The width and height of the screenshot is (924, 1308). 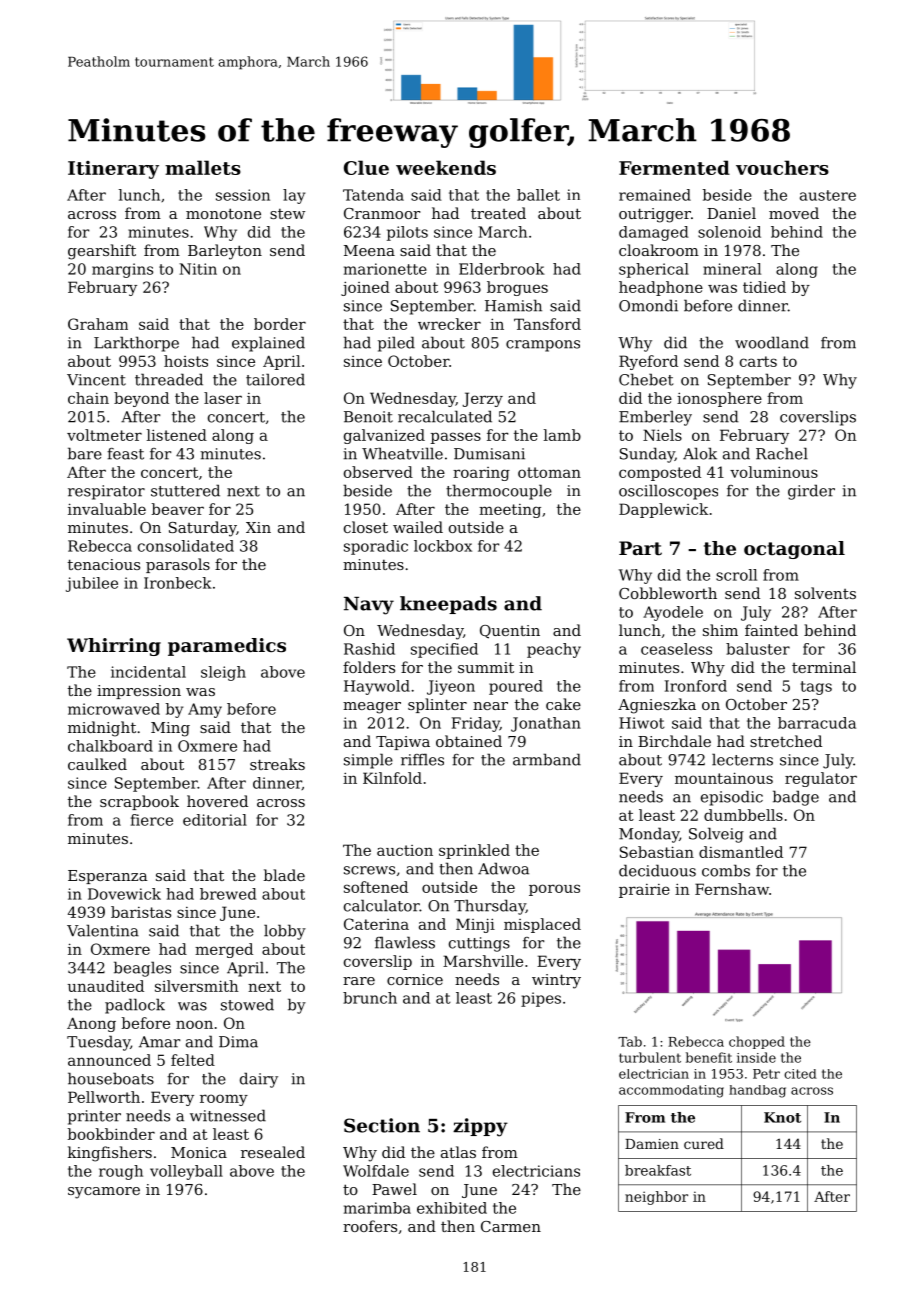 I want to click on treated, so click(x=498, y=213).
